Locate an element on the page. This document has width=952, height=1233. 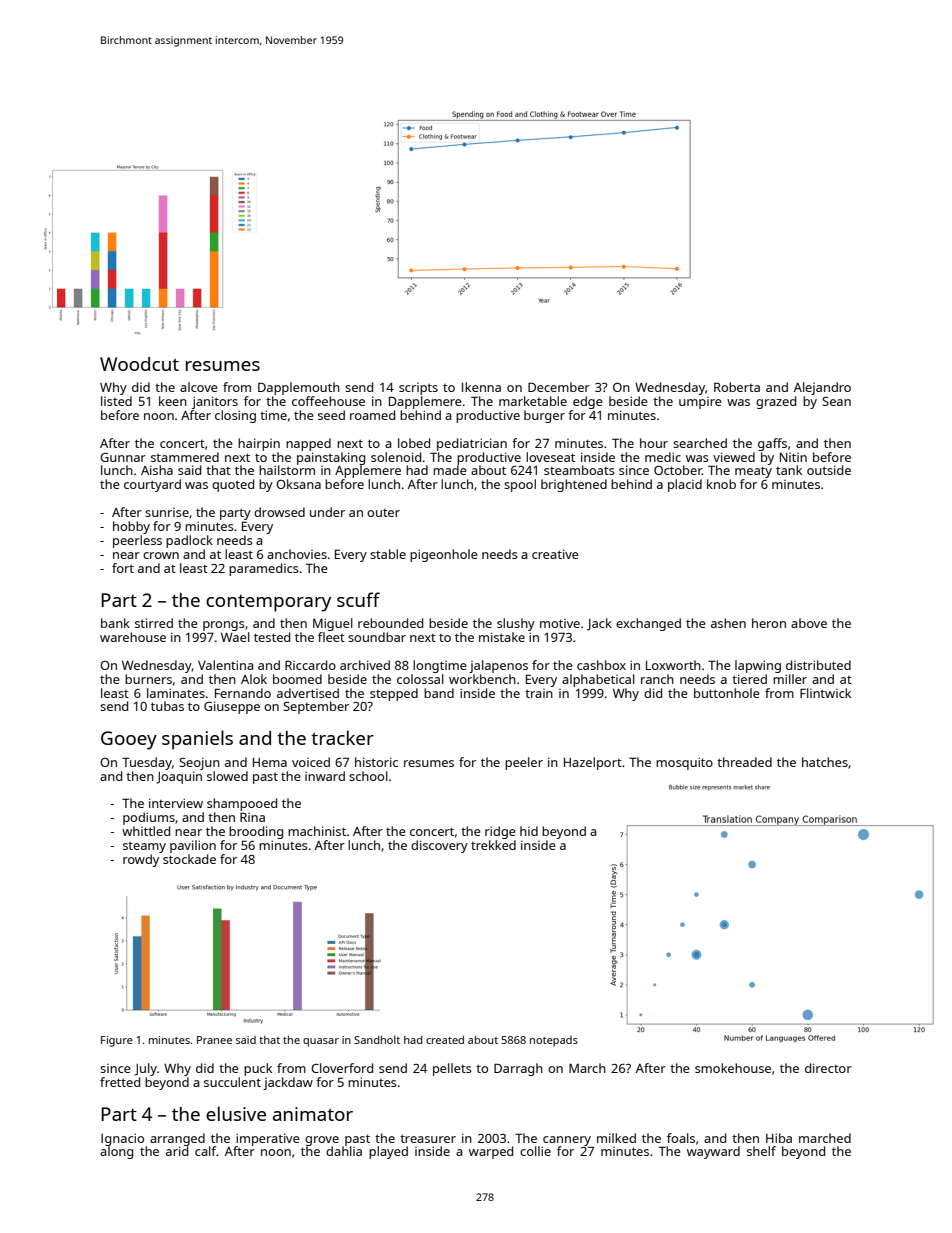
director is located at coordinates (828, 1068).
